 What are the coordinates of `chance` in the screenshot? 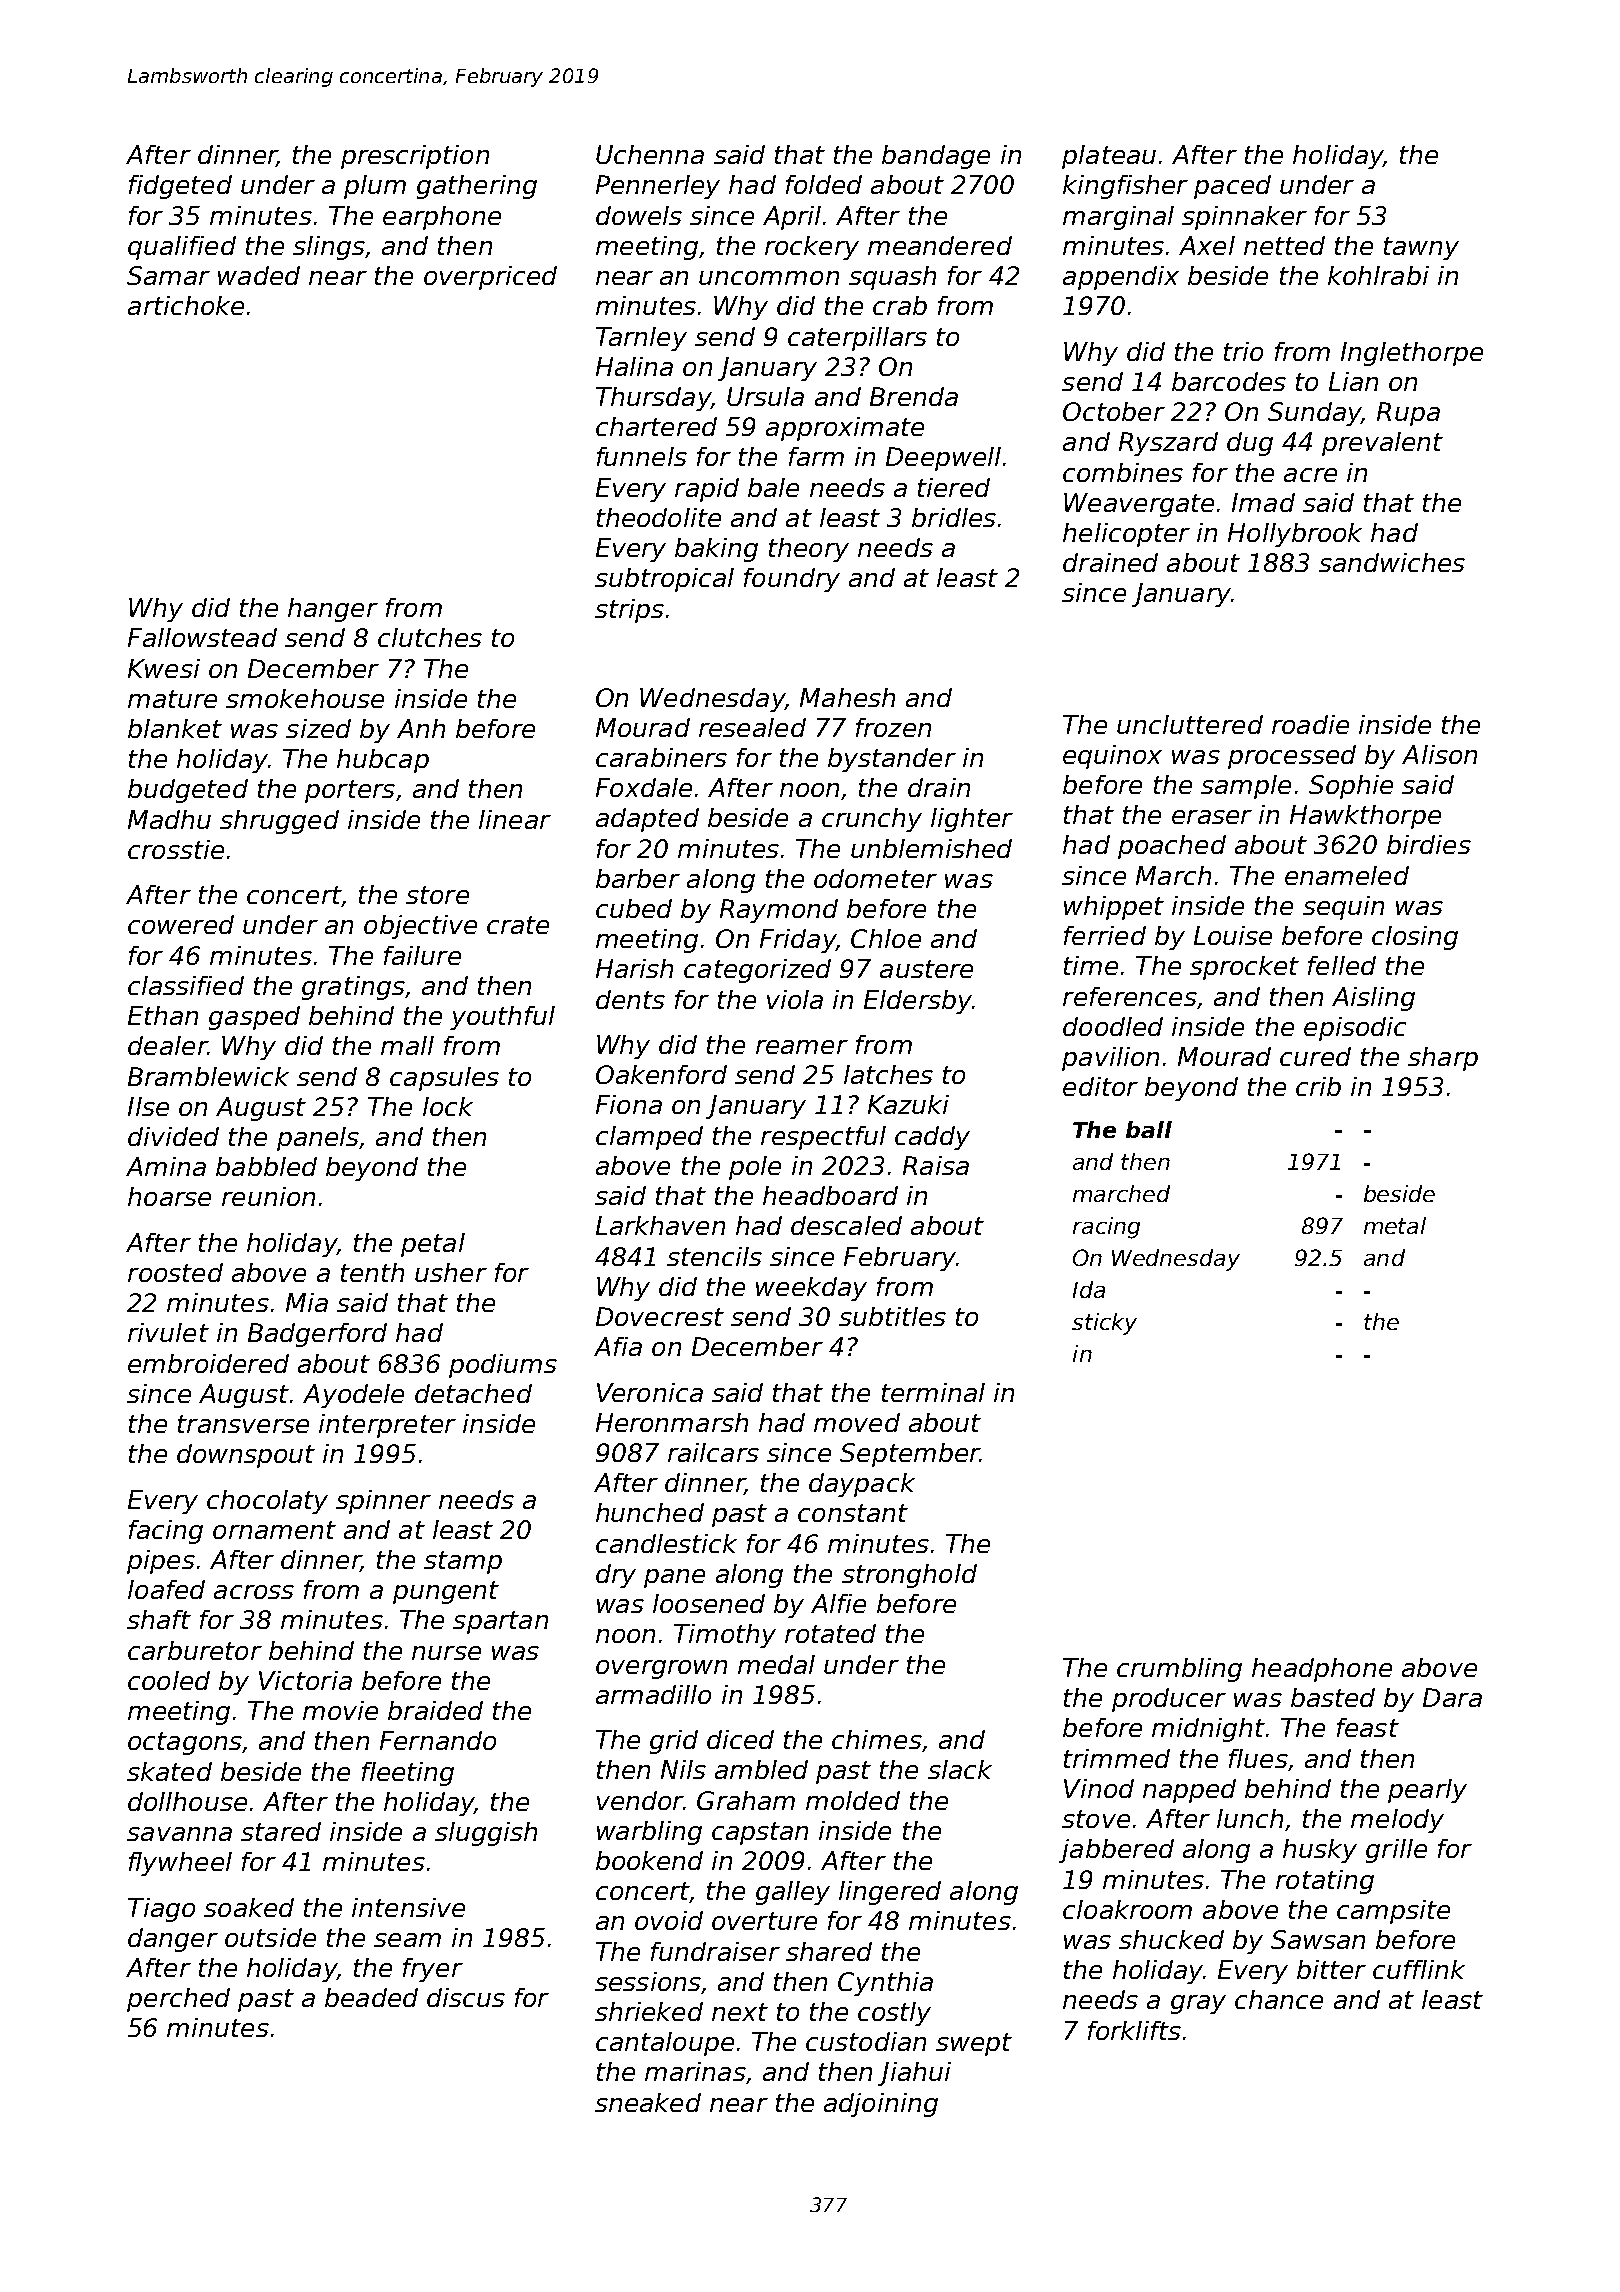 It's located at (1279, 1999).
